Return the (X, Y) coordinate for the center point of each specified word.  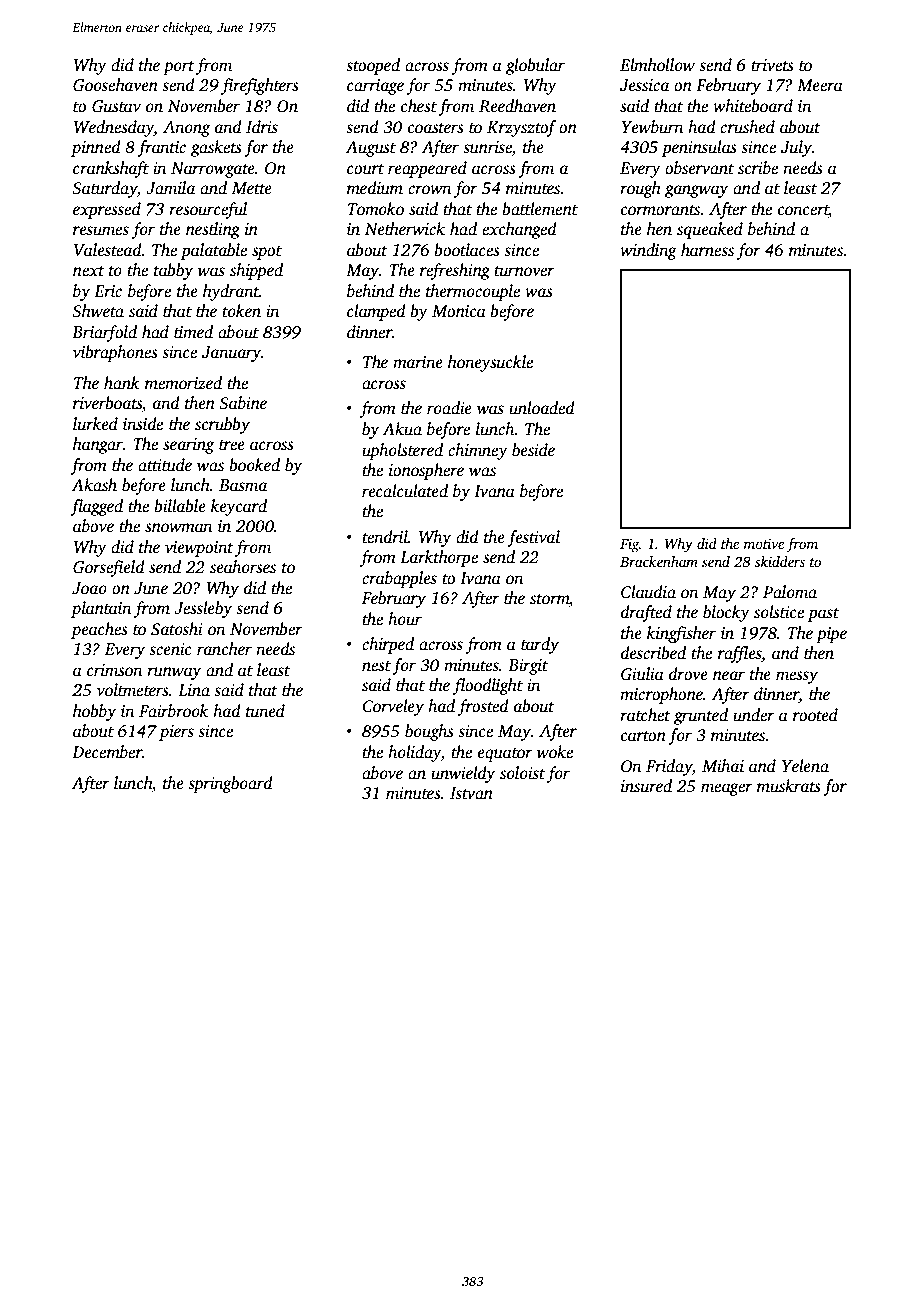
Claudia (648, 592)
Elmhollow (657, 65)
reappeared (427, 169)
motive (764, 543)
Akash (94, 485)
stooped (373, 66)
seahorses (243, 567)
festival (533, 538)
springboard (230, 784)
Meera (820, 85)
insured (646, 786)
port (179, 68)
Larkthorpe (439, 558)
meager (727, 789)
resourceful (208, 210)
